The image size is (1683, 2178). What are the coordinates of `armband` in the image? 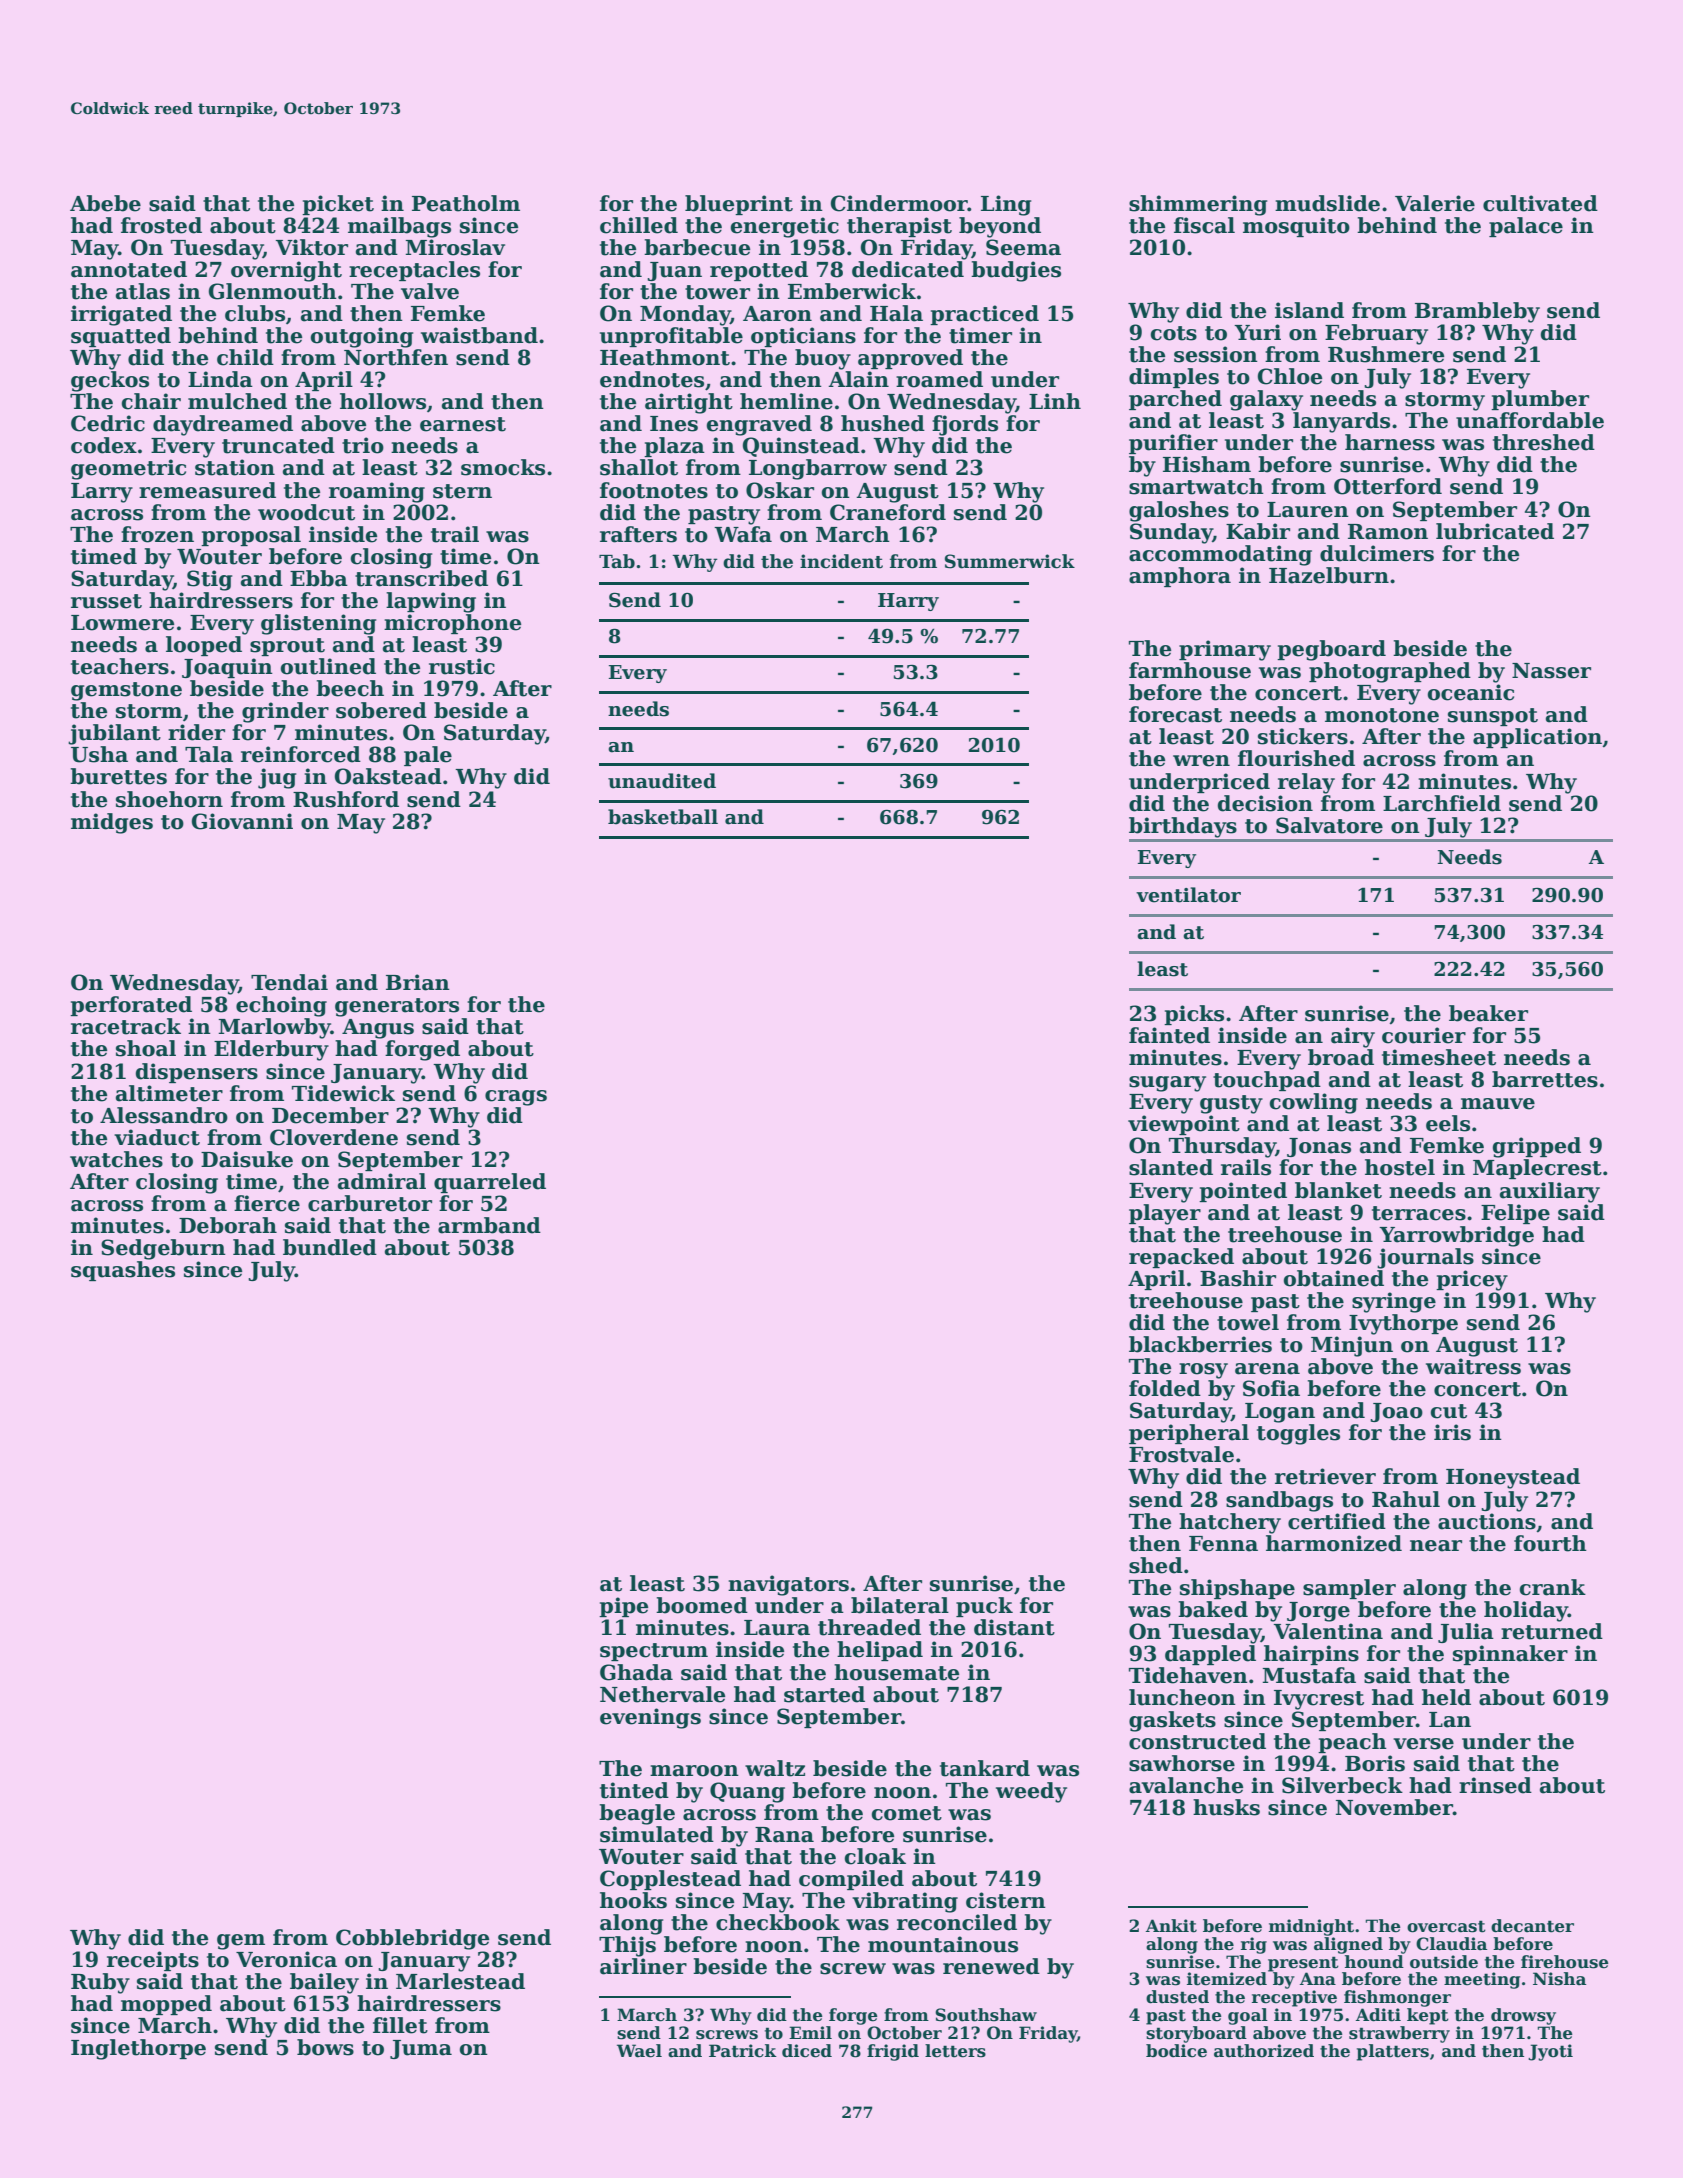 It's located at (489, 1225).
